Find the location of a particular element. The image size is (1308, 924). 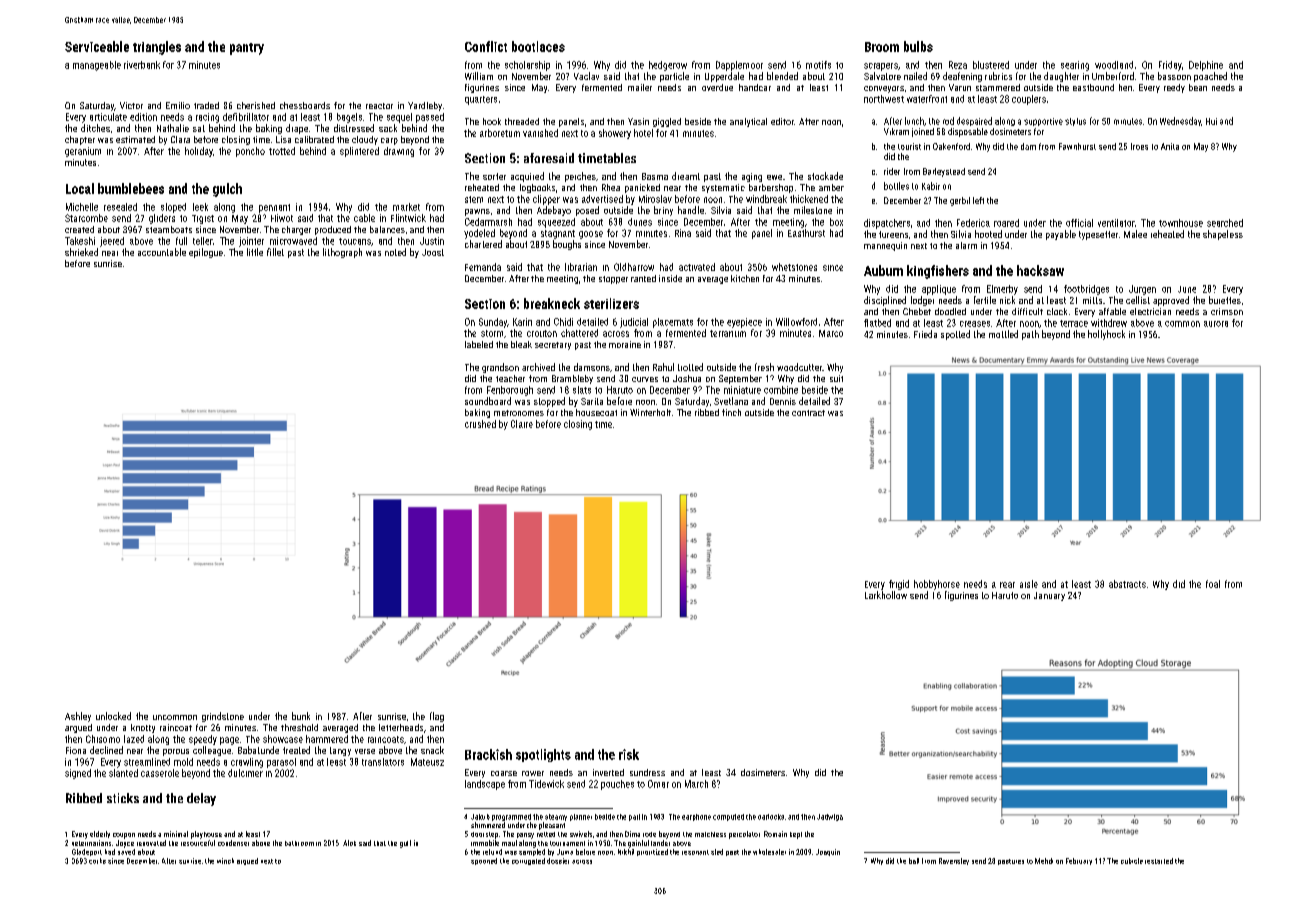

aurora is located at coordinates (1216, 324).
